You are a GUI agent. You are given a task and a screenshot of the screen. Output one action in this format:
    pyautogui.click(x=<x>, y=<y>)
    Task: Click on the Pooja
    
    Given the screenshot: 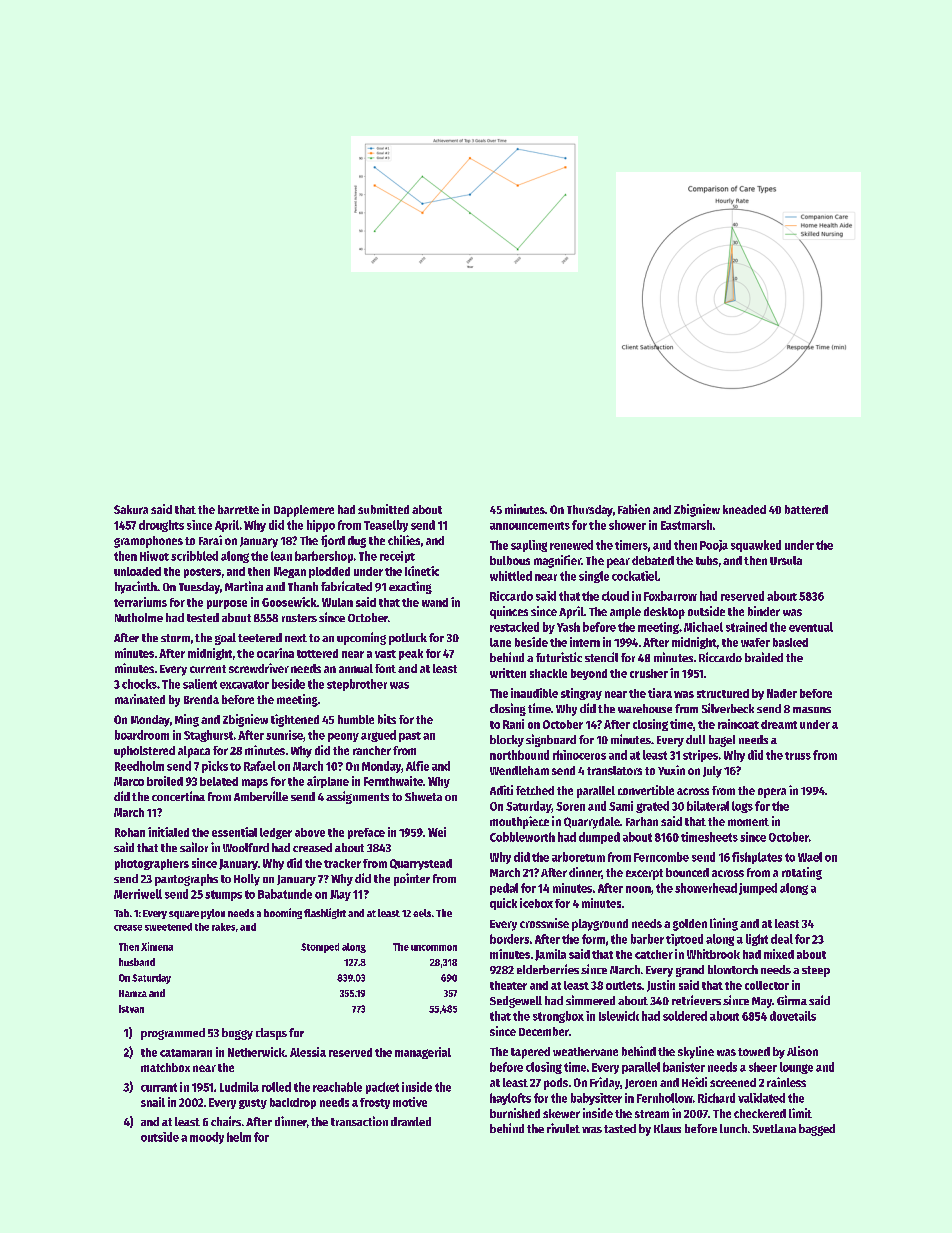 What is the action you would take?
    pyautogui.click(x=714, y=546)
